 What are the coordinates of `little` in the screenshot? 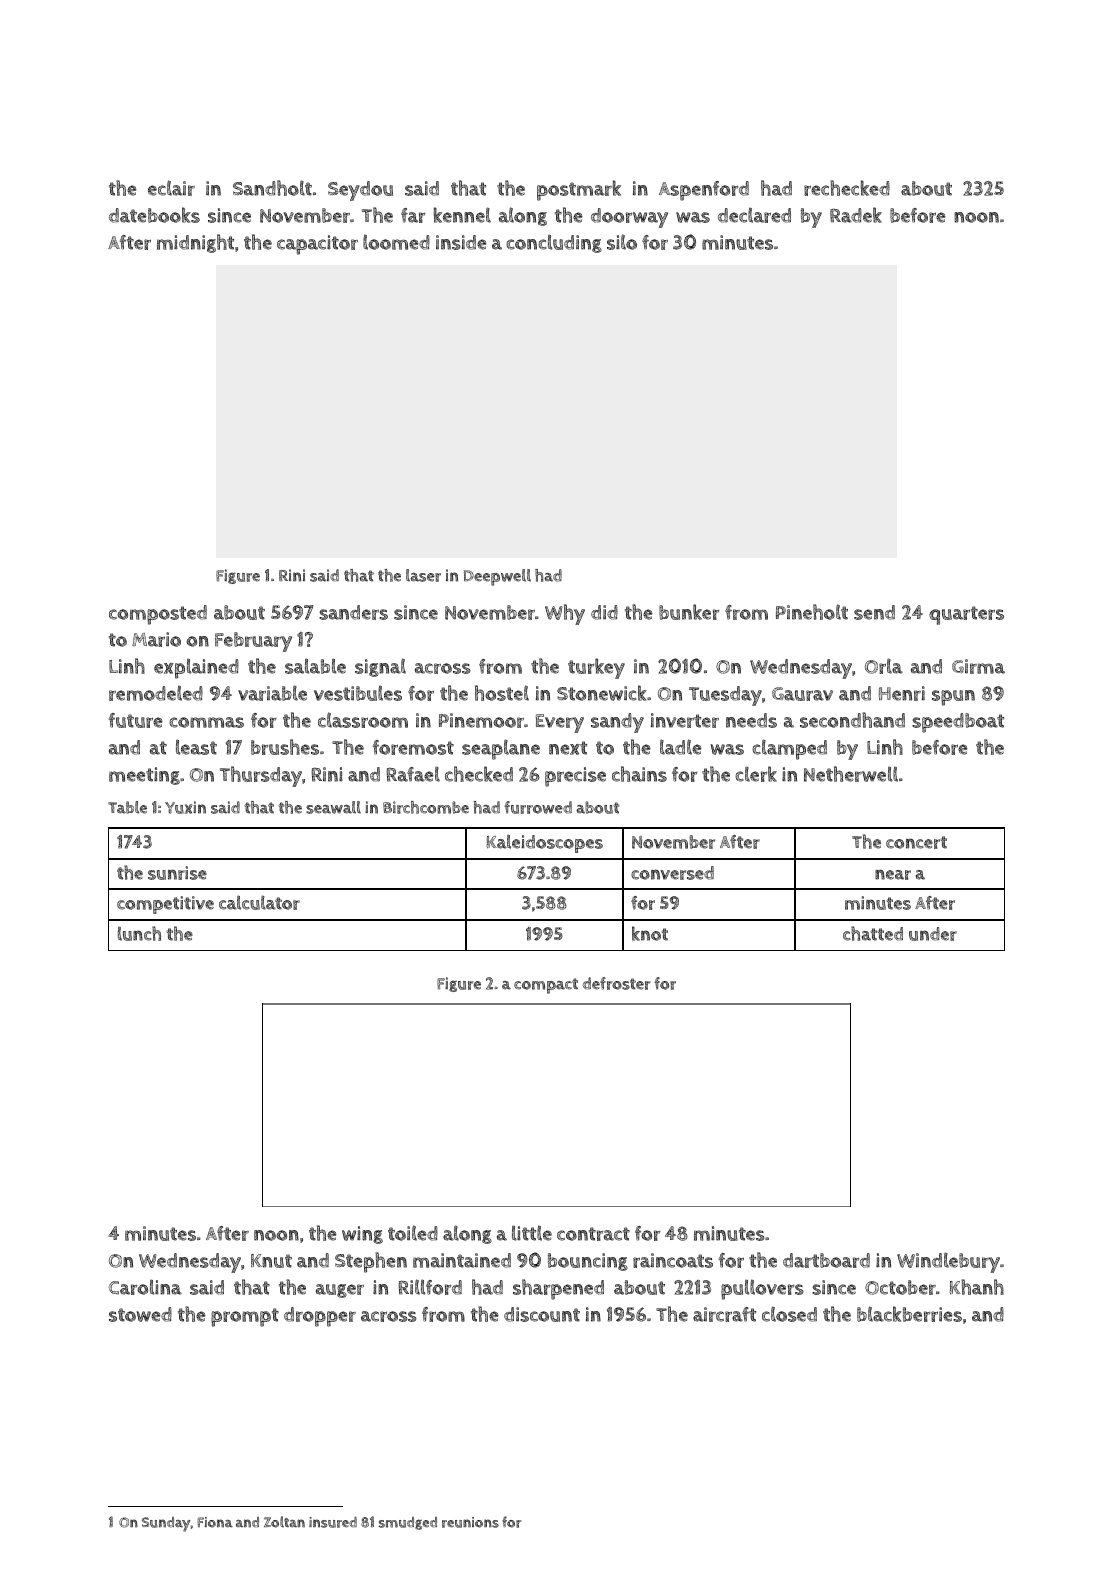 It's located at (532, 1233).
